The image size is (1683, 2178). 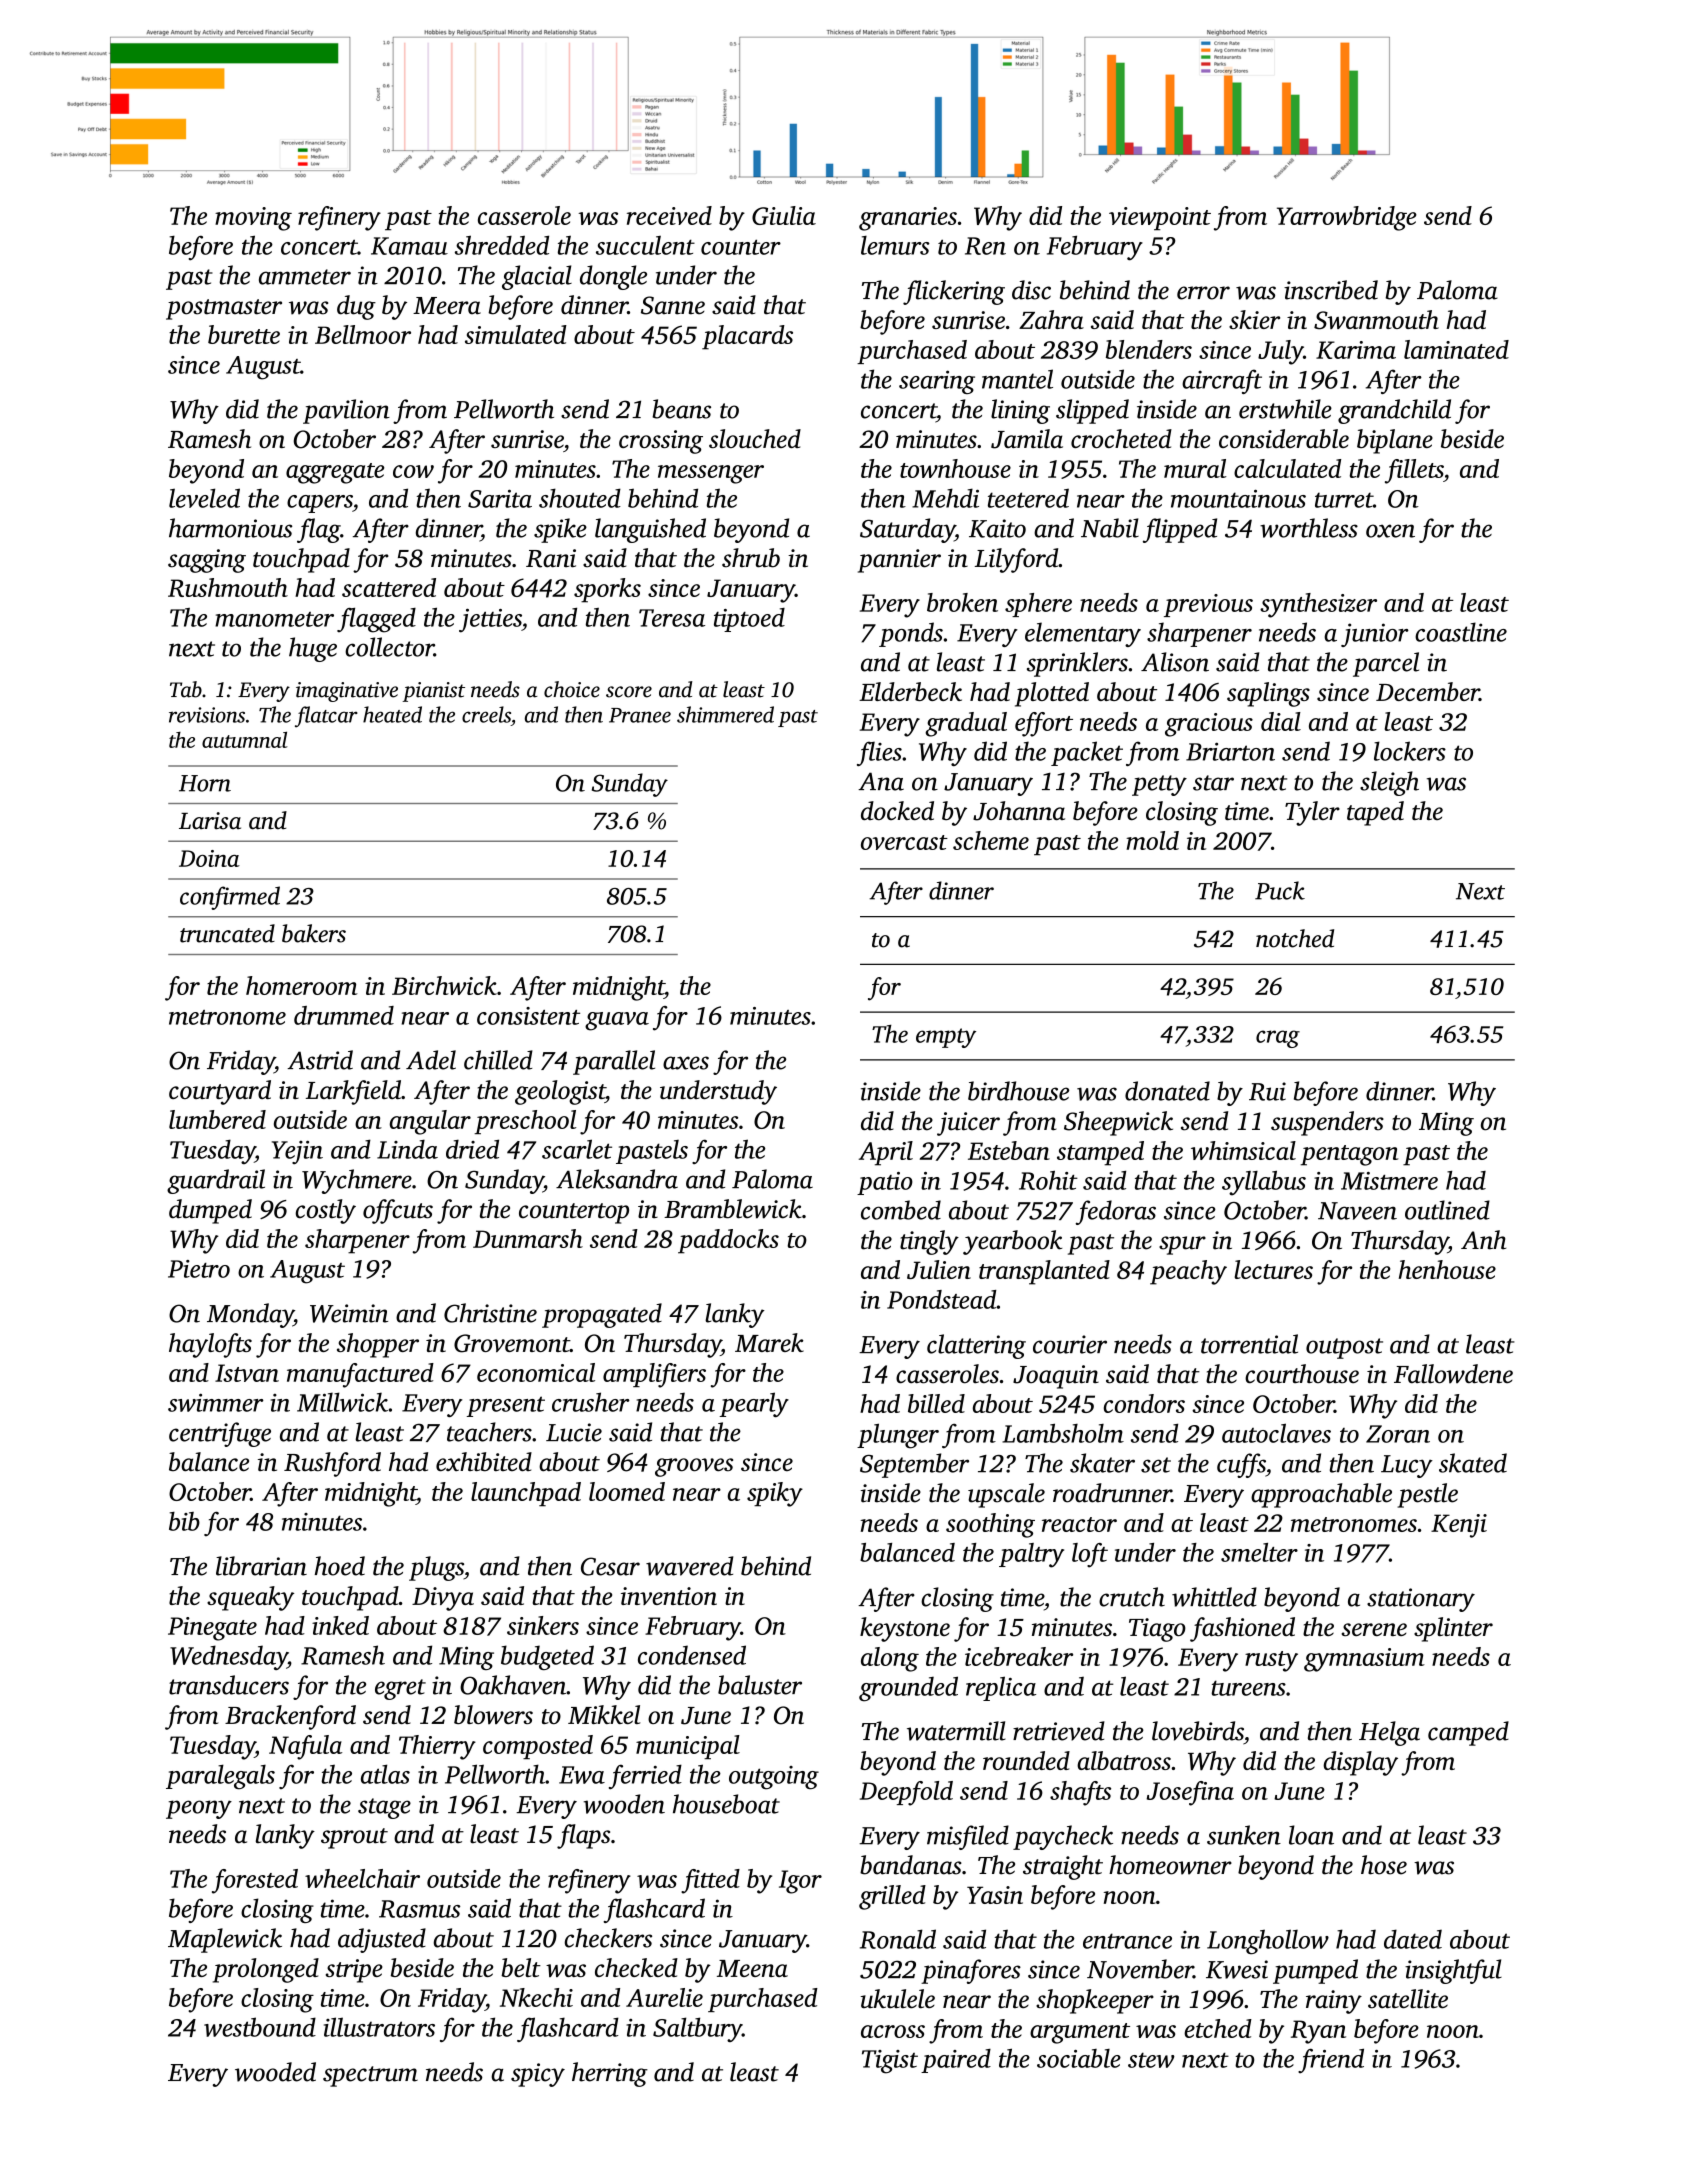 I want to click on outgoing, so click(x=774, y=1778).
